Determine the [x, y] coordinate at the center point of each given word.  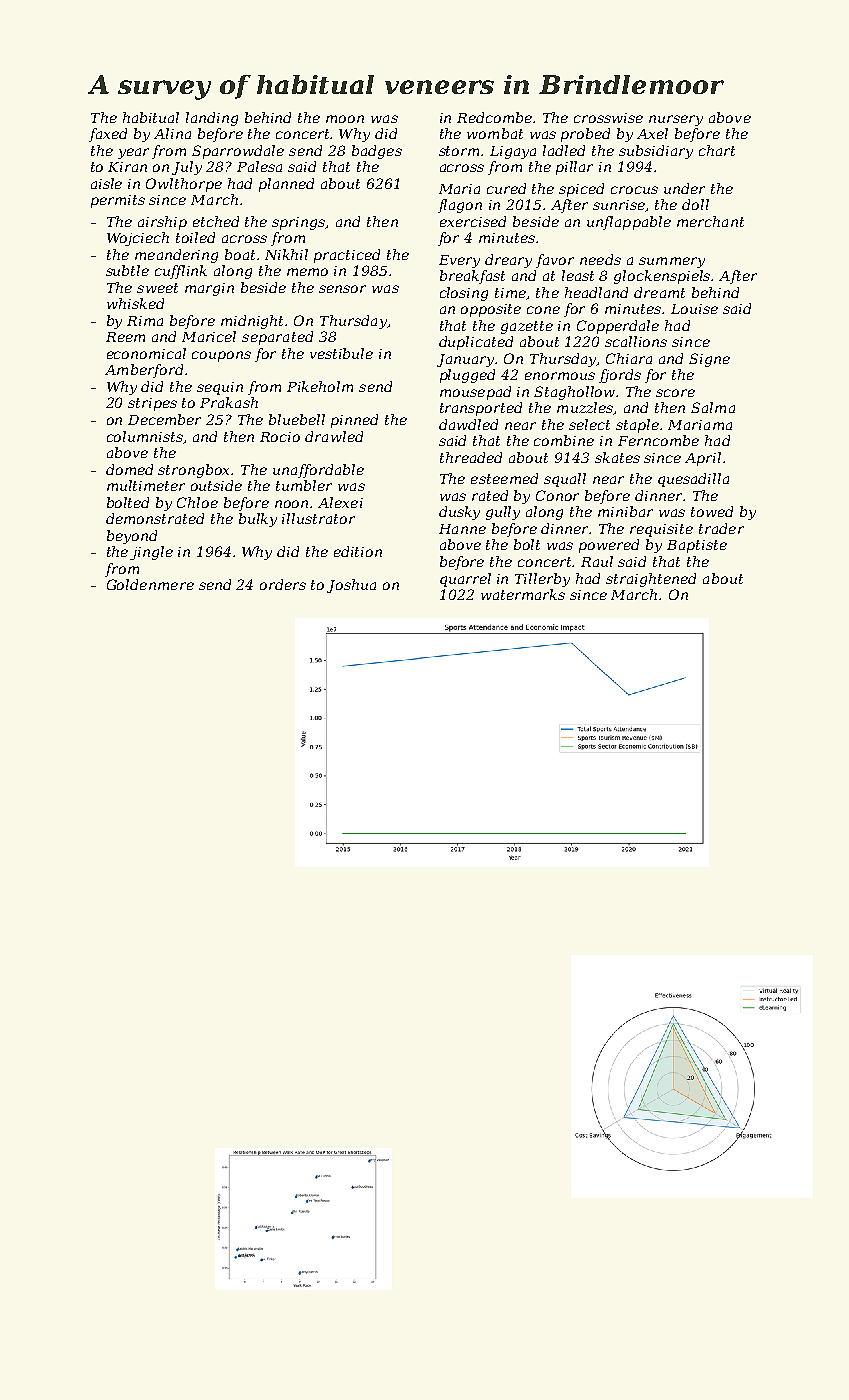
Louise [694, 309]
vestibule [341, 353]
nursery [676, 120]
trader [721, 528]
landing [212, 119]
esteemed [504, 478]
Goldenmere [150, 584]
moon [345, 119]
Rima [145, 321]
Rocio [280, 437]
